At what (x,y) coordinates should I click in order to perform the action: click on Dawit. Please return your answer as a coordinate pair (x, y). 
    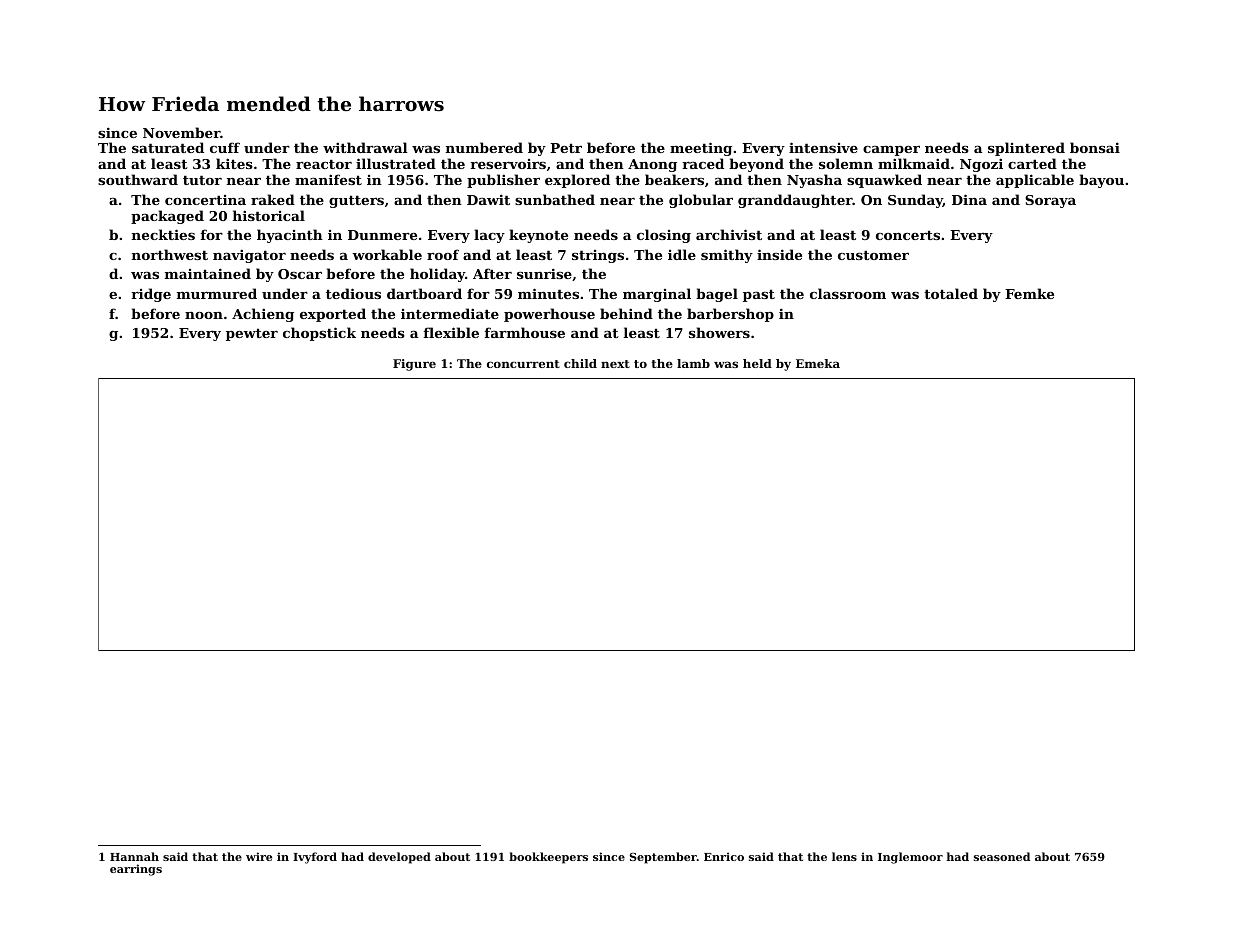
    Looking at the image, I should click on (488, 199).
